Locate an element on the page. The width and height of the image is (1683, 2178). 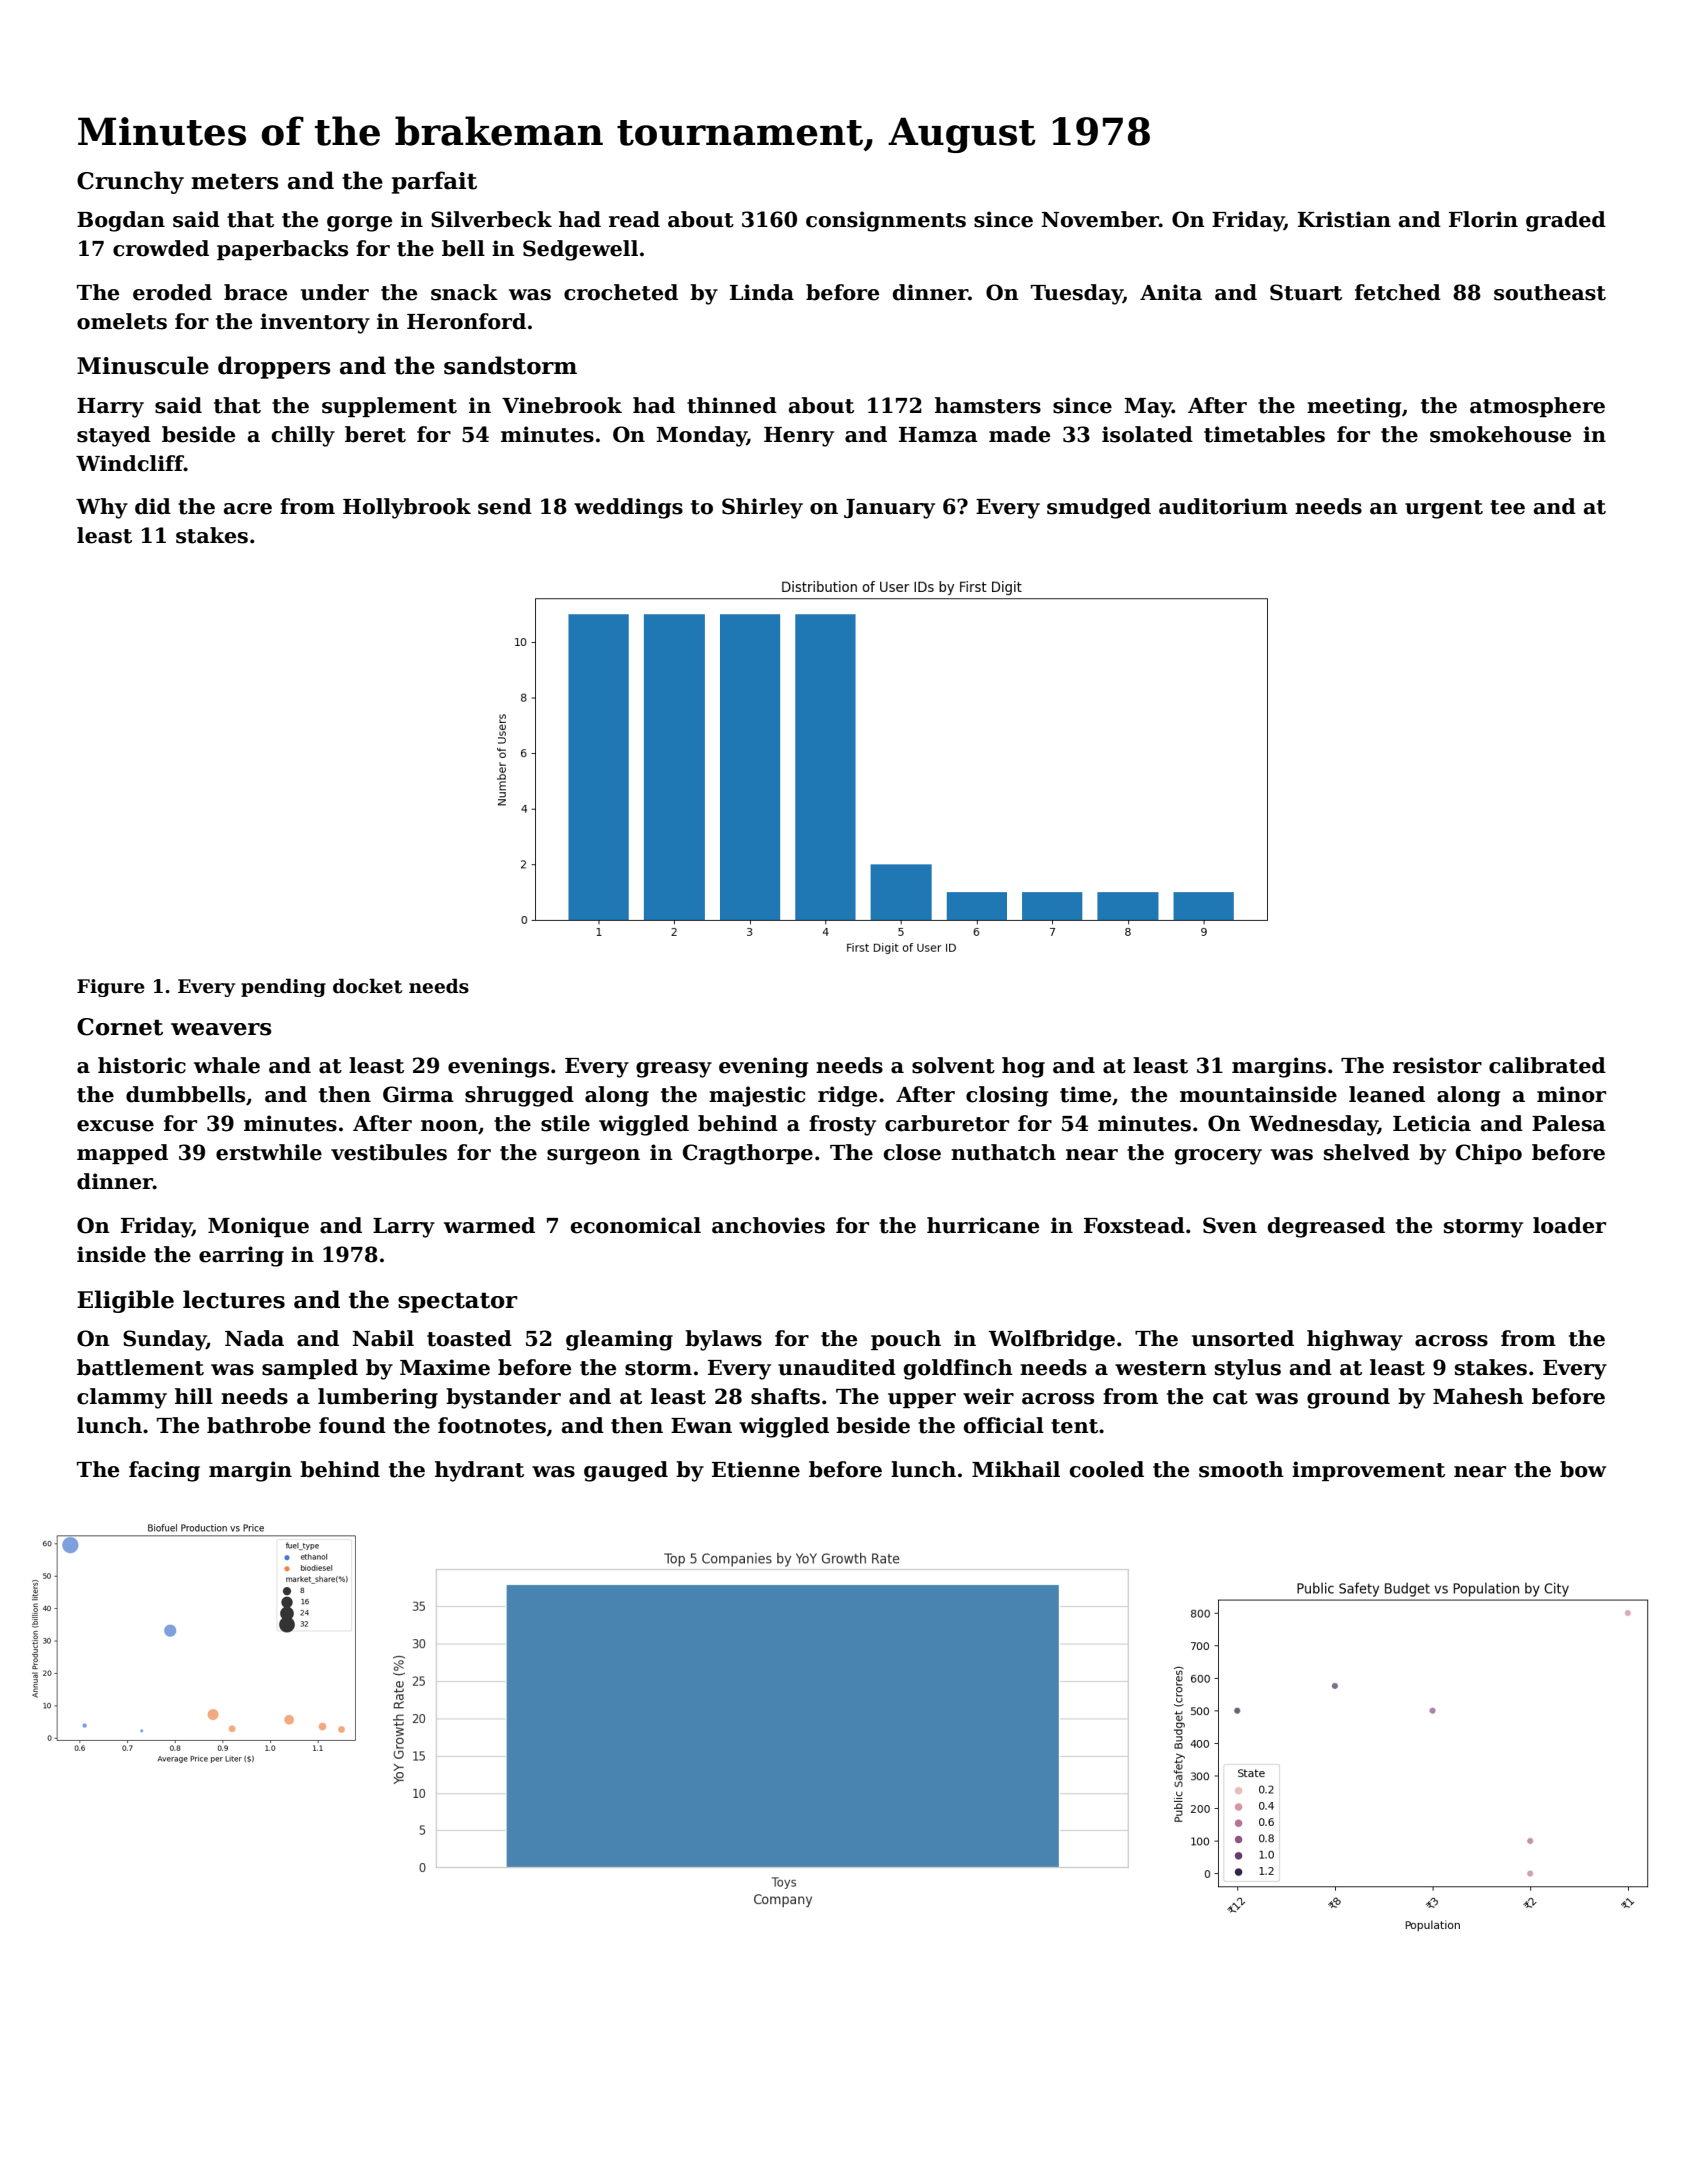
whale is located at coordinates (227, 1065).
